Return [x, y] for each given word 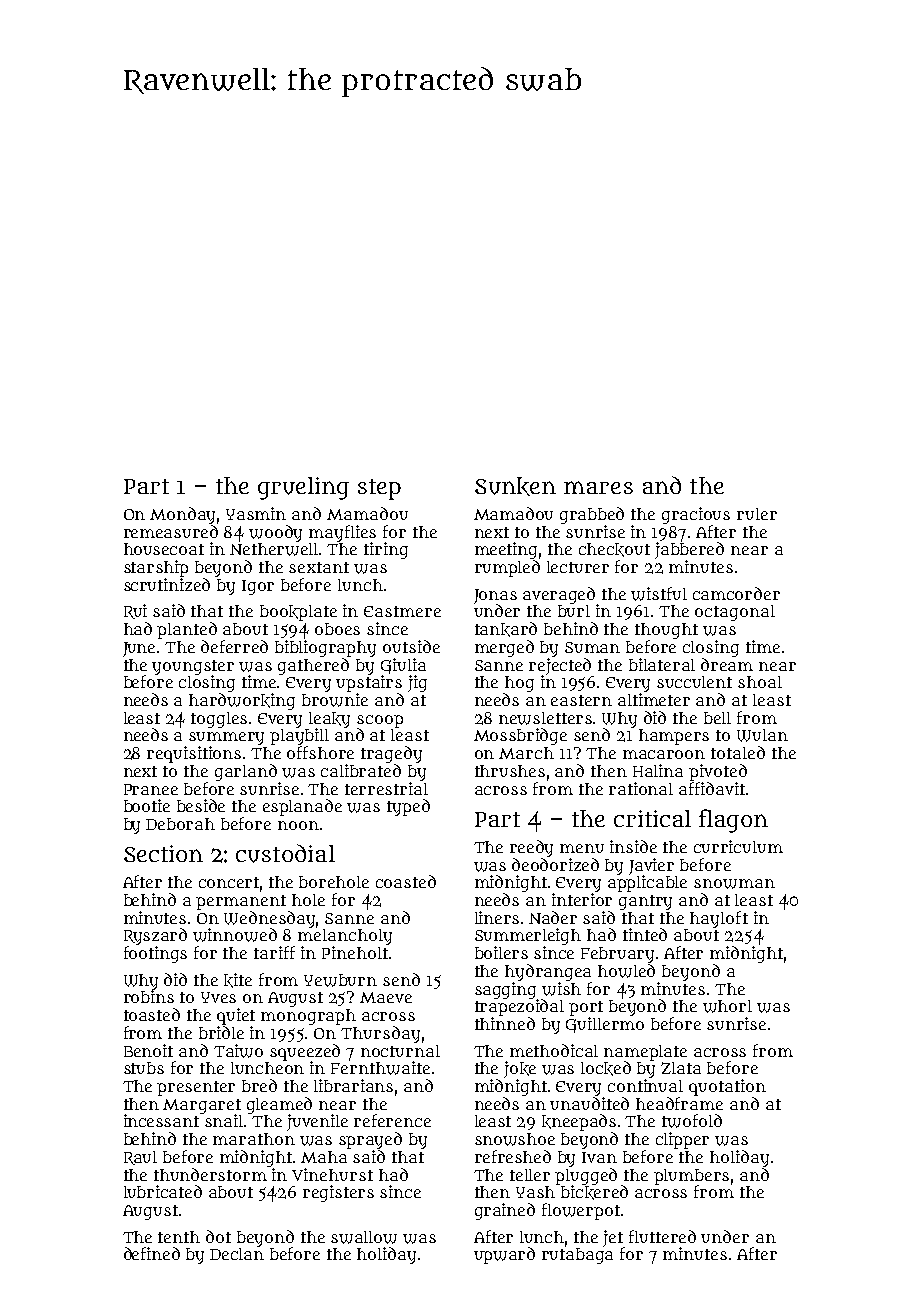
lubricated [163, 1191]
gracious [696, 515]
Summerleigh [528, 936]
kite [238, 980]
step [379, 489]
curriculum [738, 846]
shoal [760, 682]
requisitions [194, 754]
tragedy [391, 754]
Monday [182, 515]
